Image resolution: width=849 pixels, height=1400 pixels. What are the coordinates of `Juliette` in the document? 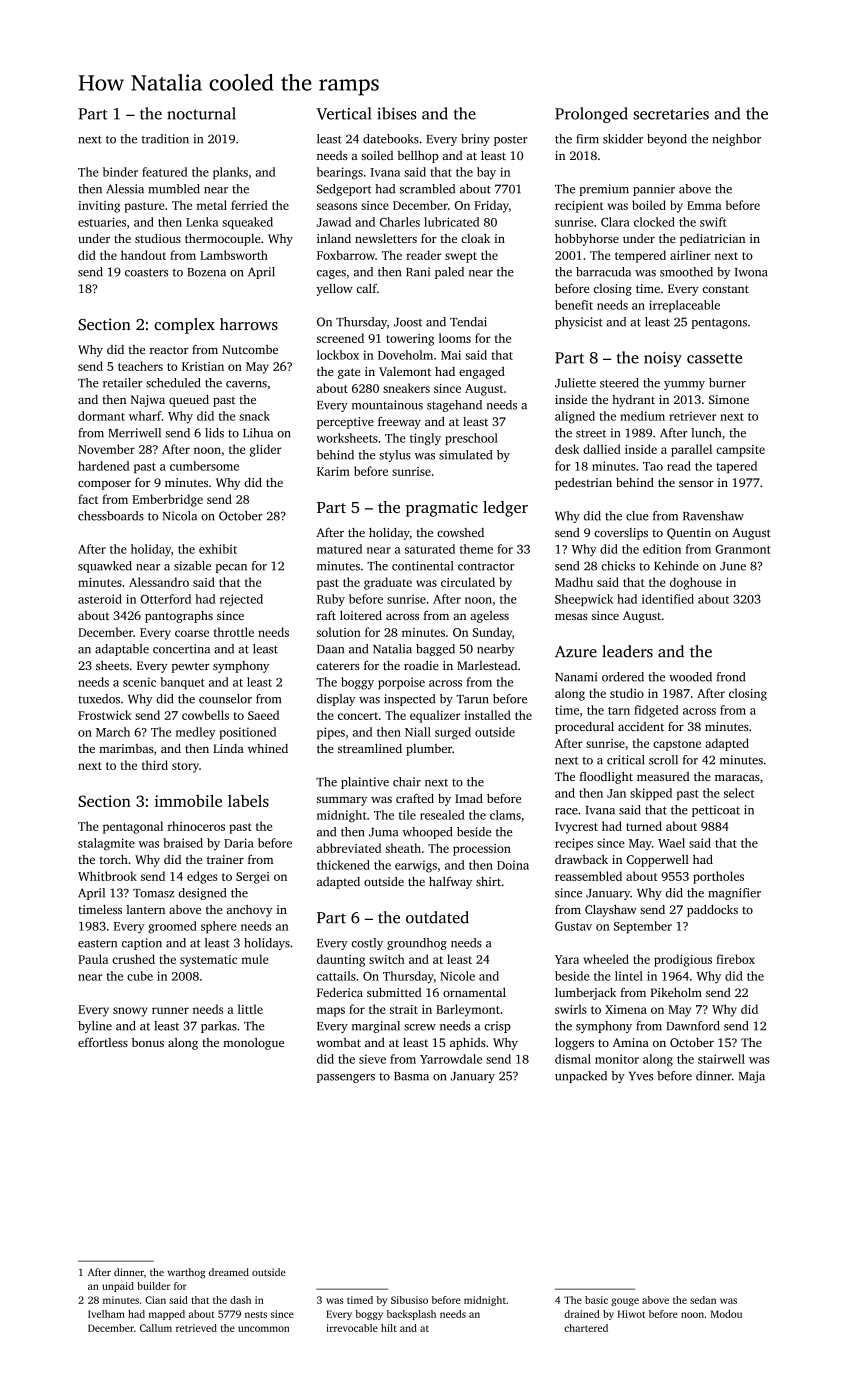 It's located at (575, 383).
